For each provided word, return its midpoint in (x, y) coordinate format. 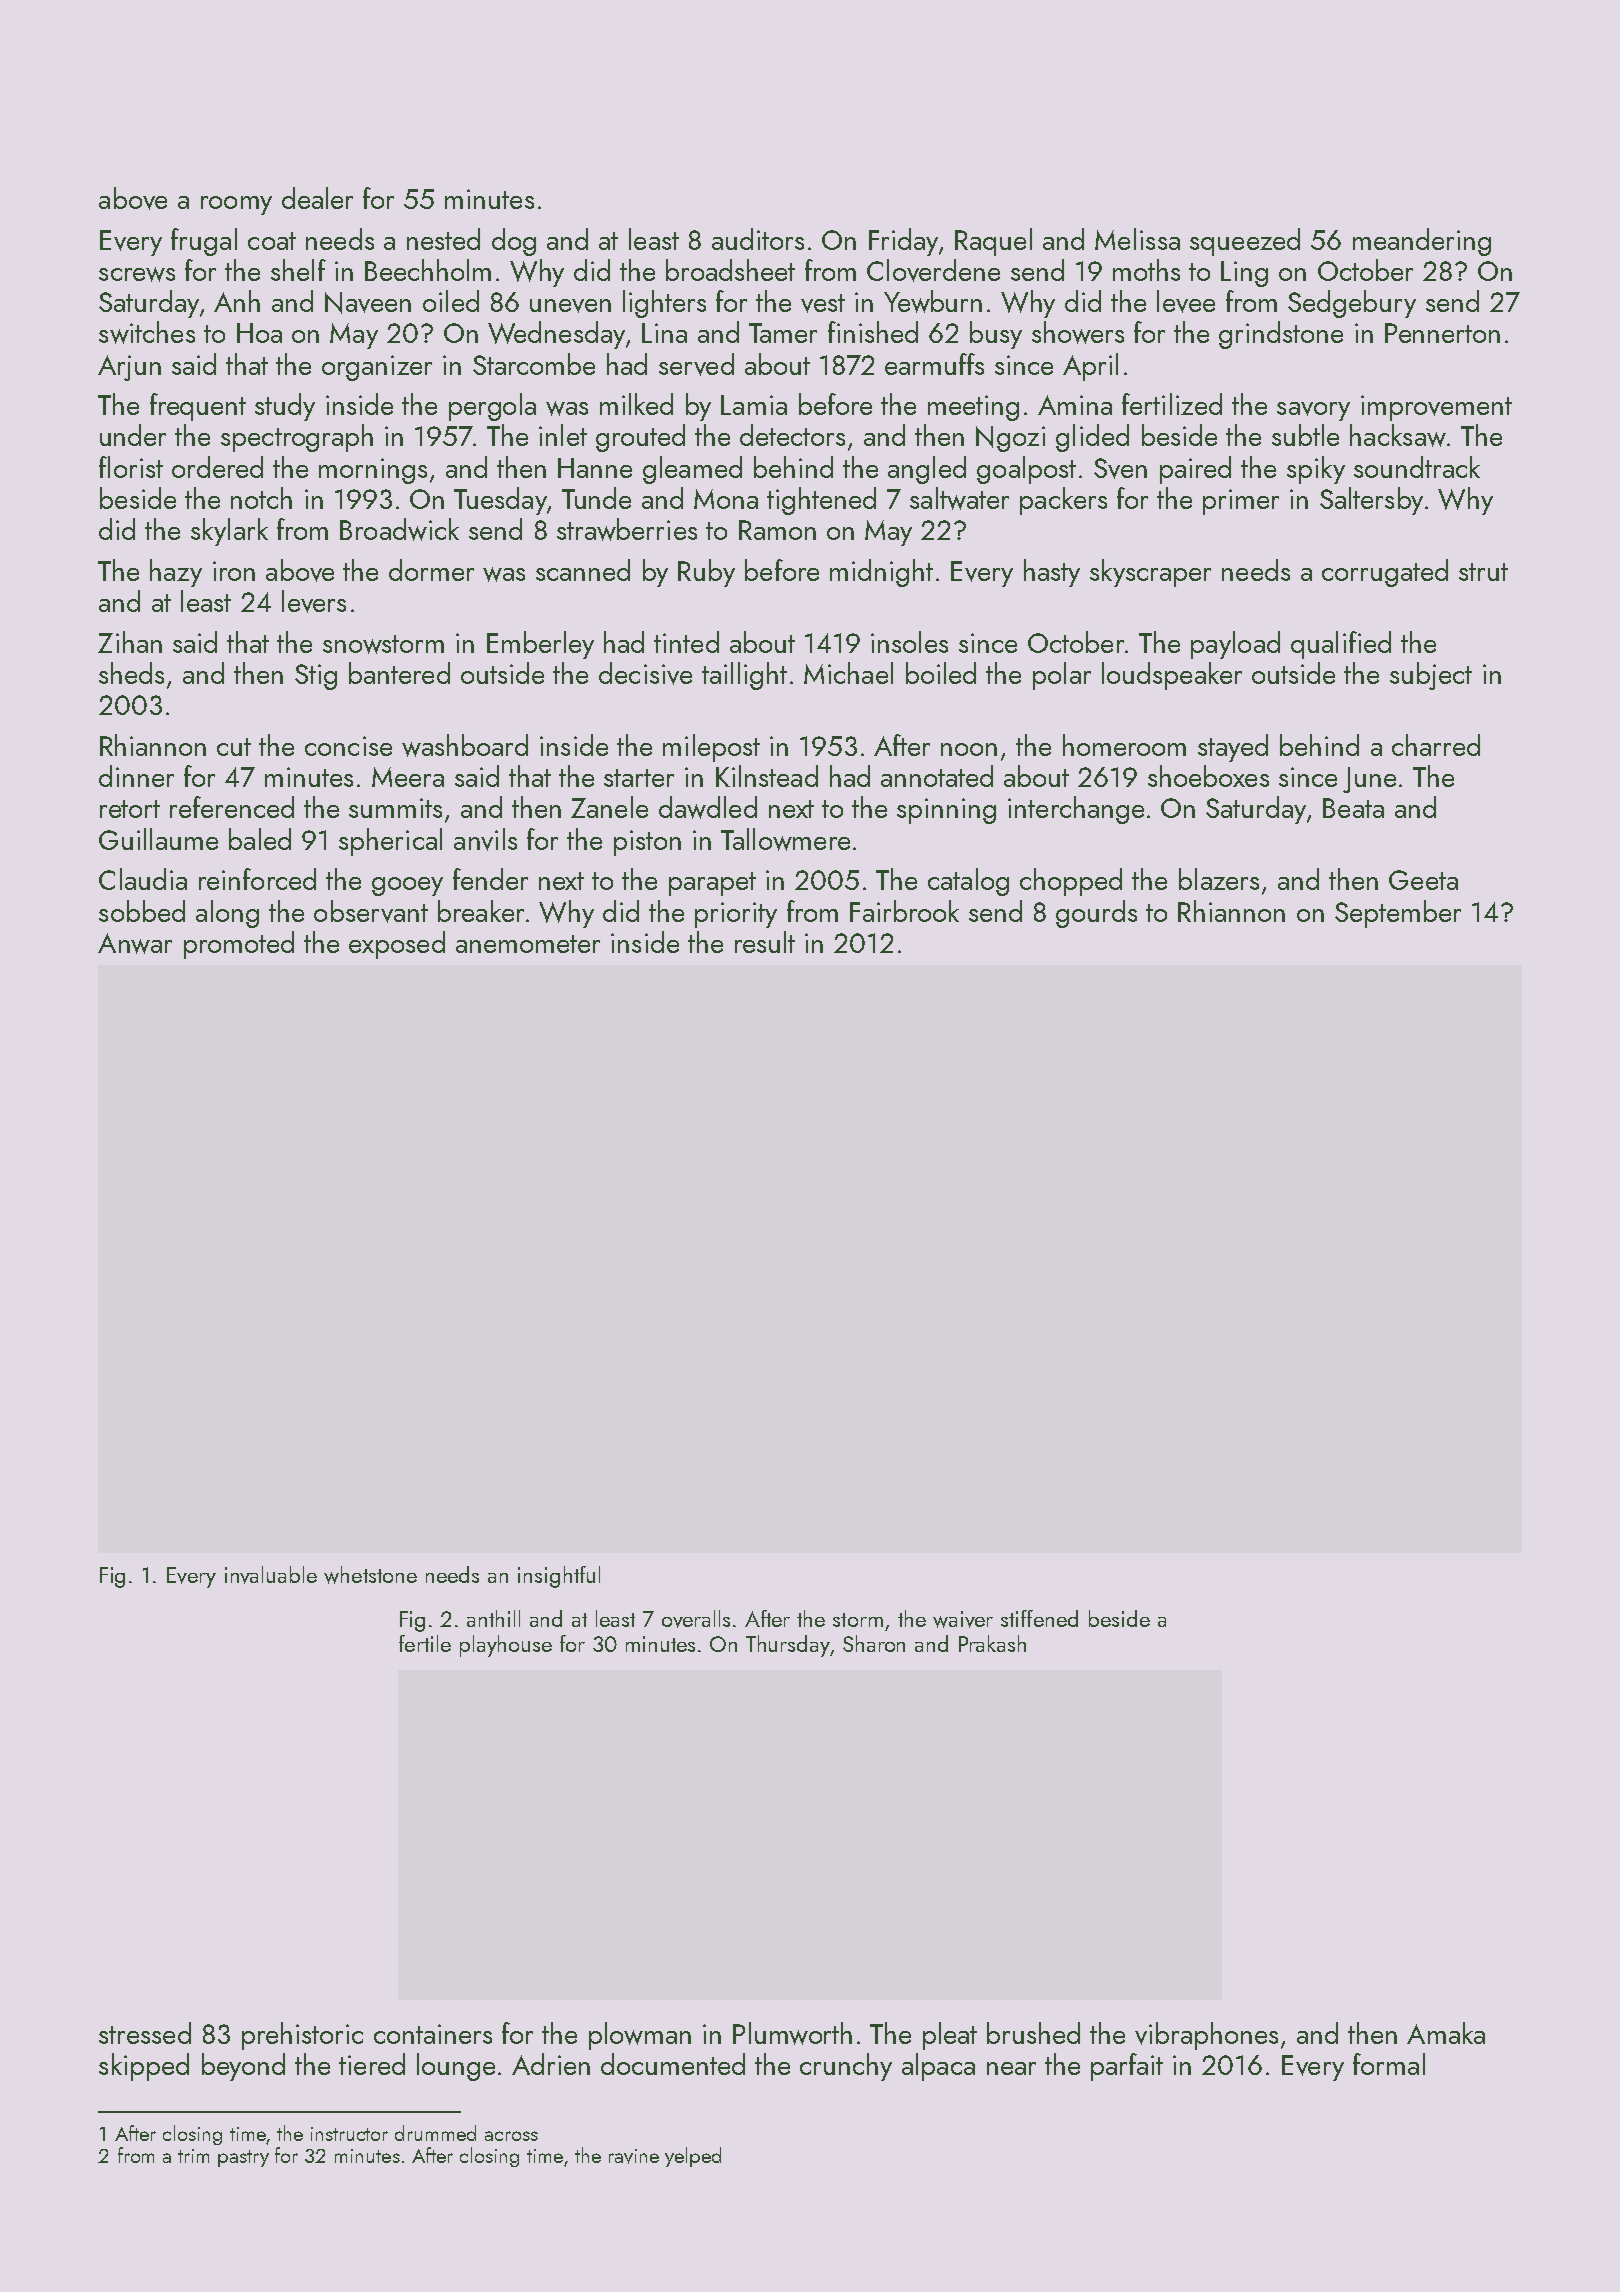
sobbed (142, 911)
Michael (848, 673)
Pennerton (1442, 333)
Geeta (1423, 880)
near (1011, 2068)
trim (193, 2156)
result (765, 942)
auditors (758, 239)
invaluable (271, 1575)
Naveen (368, 303)
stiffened (1039, 1618)
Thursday (788, 1646)
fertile (425, 1643)
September (1398, 914)
